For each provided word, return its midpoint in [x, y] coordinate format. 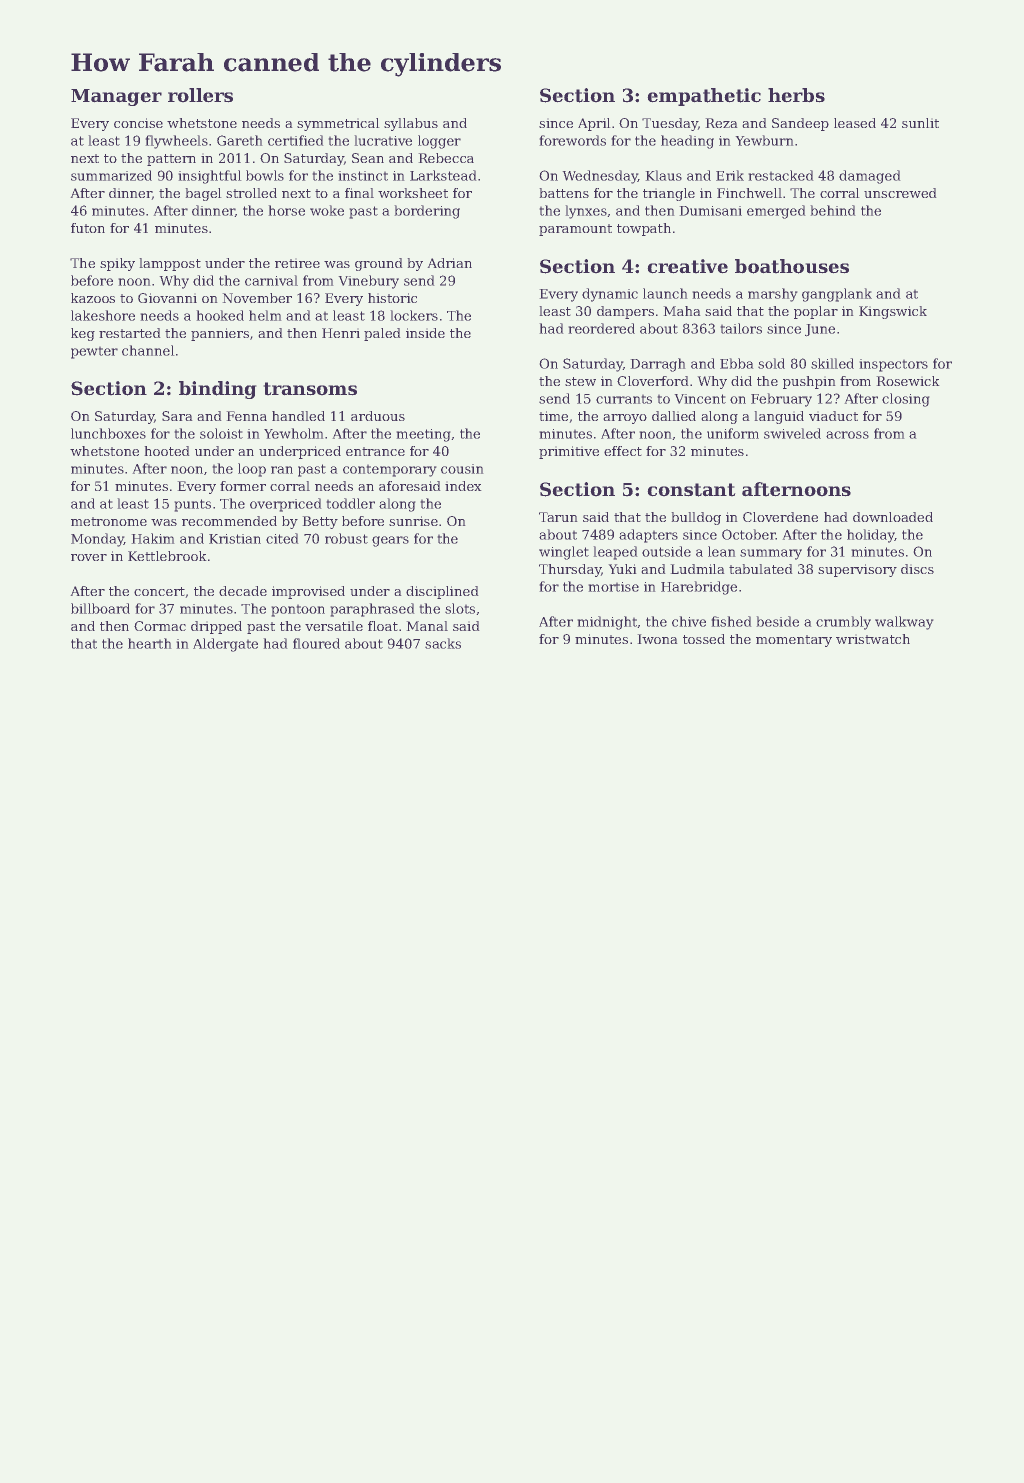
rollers [200, 95]
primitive [569, 452]
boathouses [792, 266]
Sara [177, 416]
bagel [203, 194]
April [594, 124]
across [847, 435]
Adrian [449, 263]
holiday [871, 536]
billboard [100, 608]
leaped [615, 553]
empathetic [704, 97]
